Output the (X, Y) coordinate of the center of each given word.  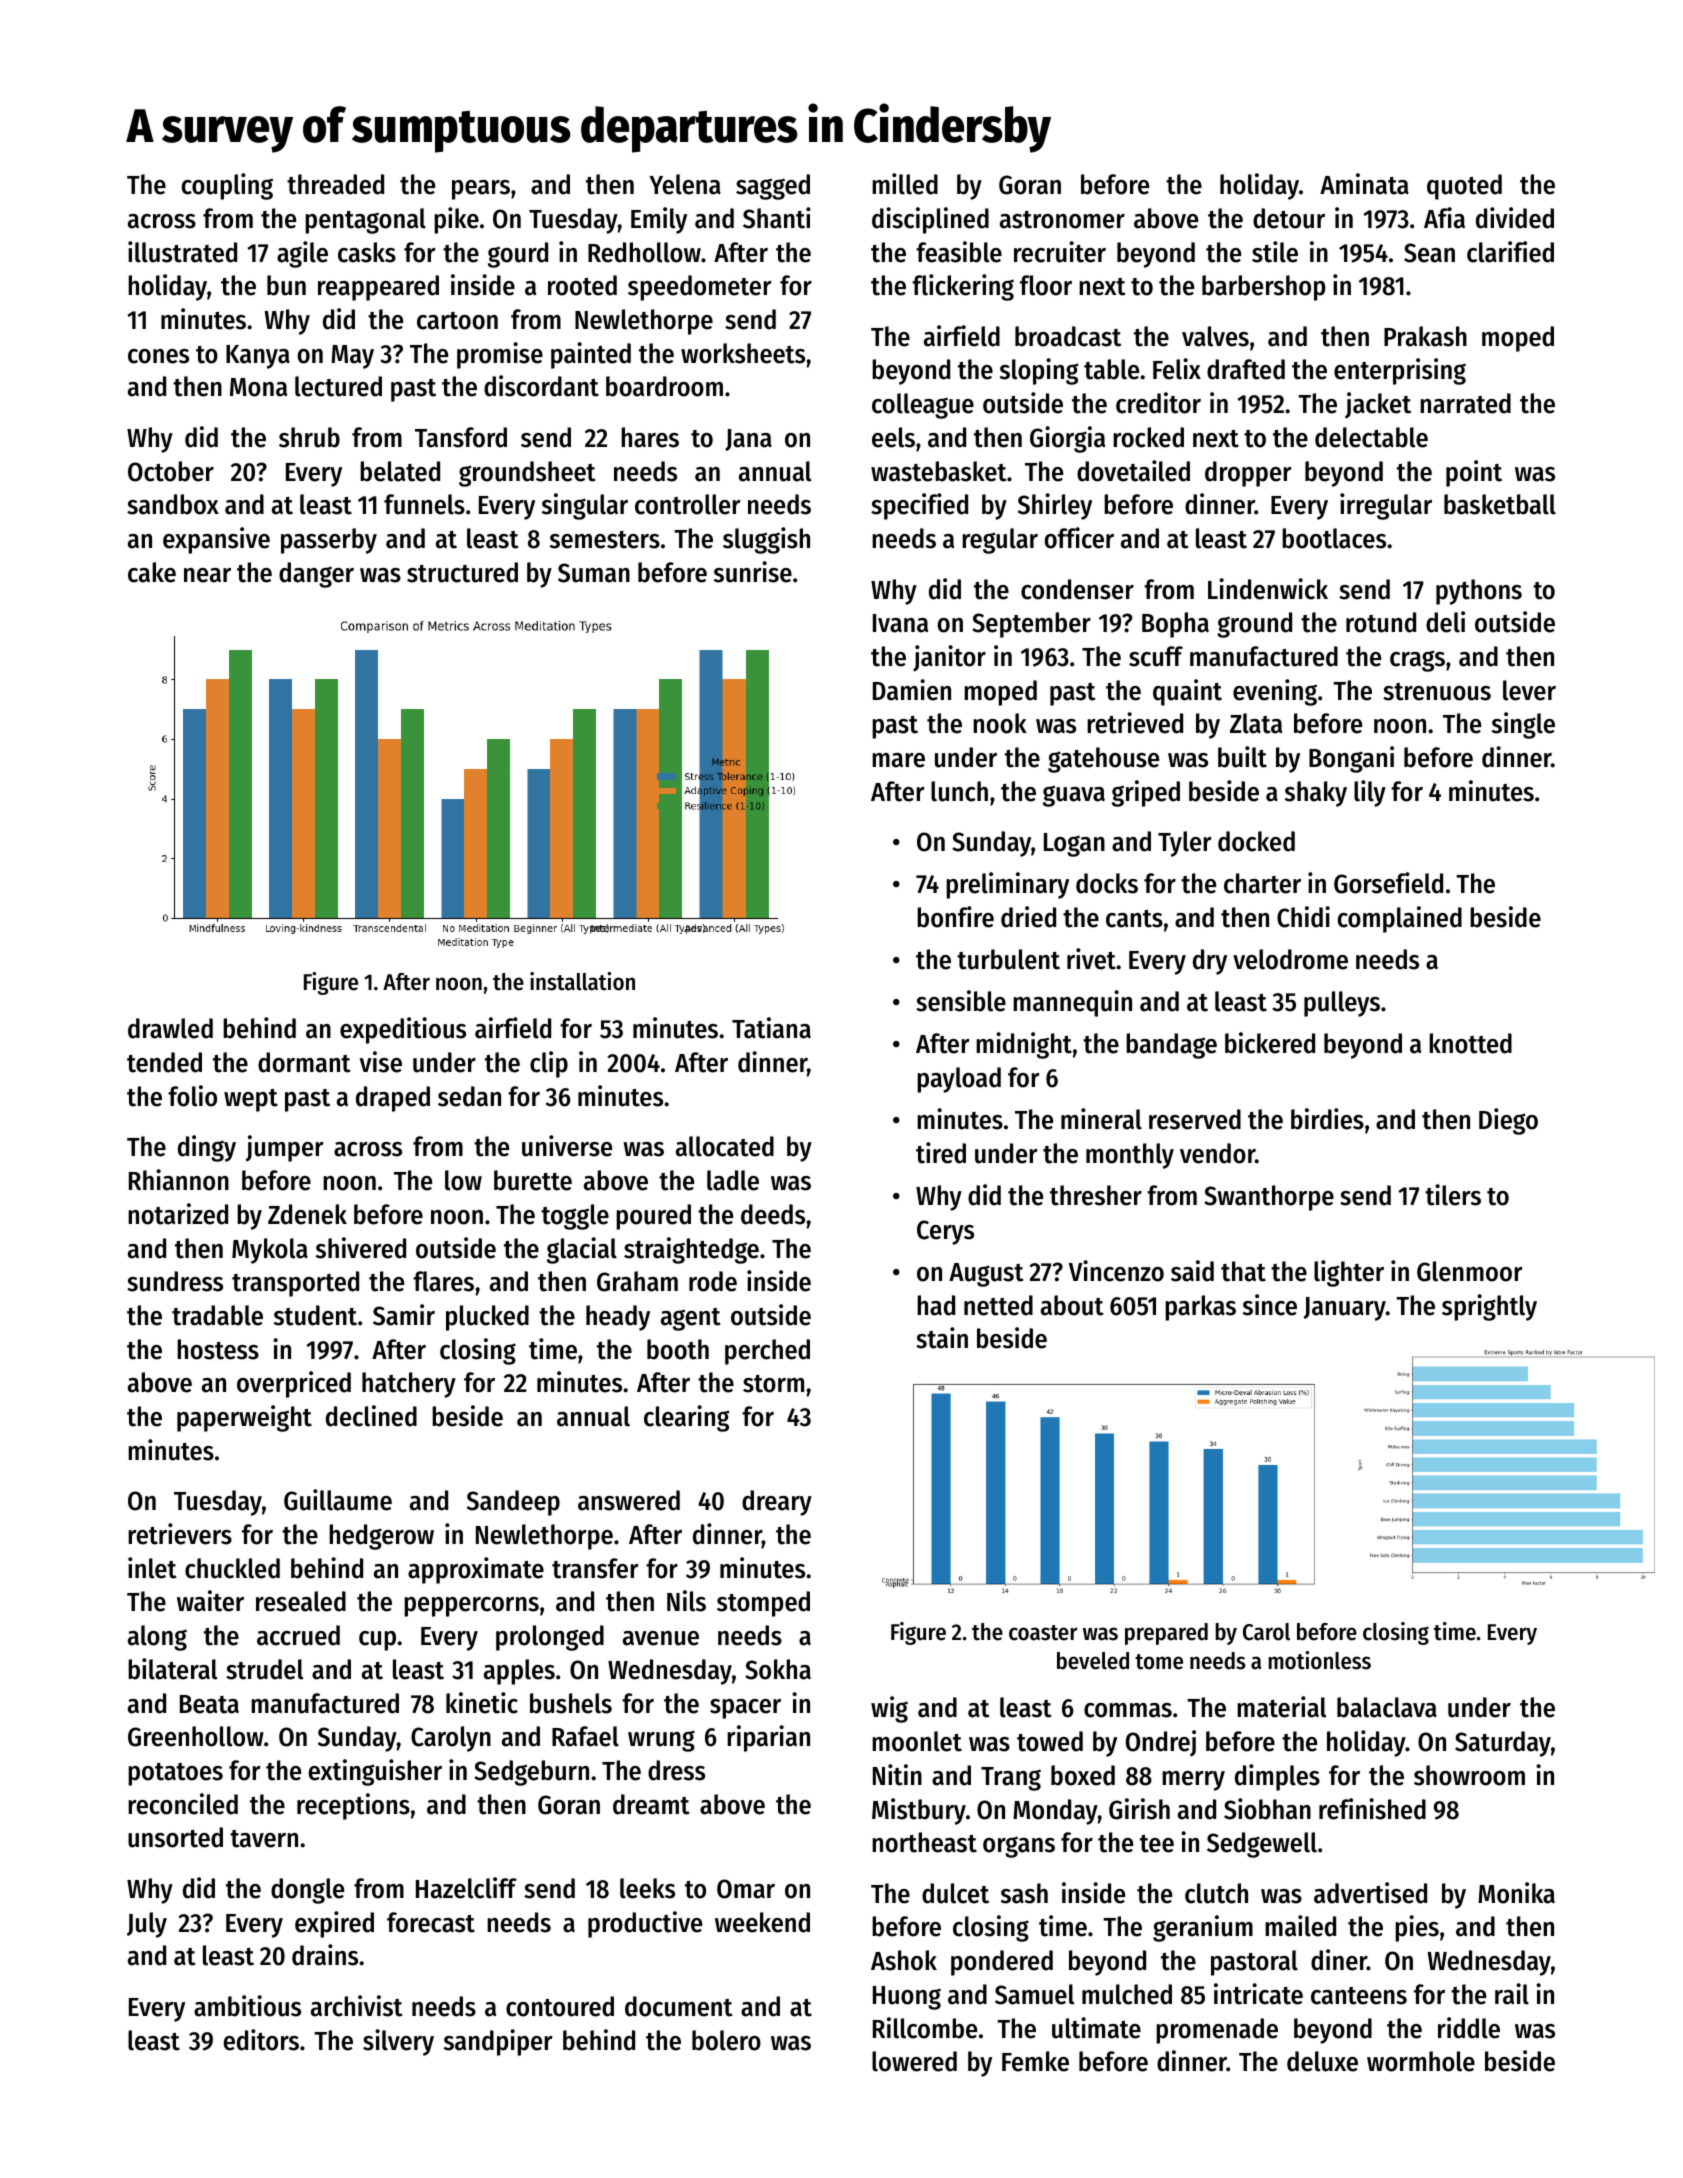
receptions (353, 1806)
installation (582, 981)
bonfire (955, 917)
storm (773, 1384)
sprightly (1489, 1307)
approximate (476, 1570)
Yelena (685, 184)
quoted (1464, 187)
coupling (227, 186)
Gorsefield (1388, 883)
